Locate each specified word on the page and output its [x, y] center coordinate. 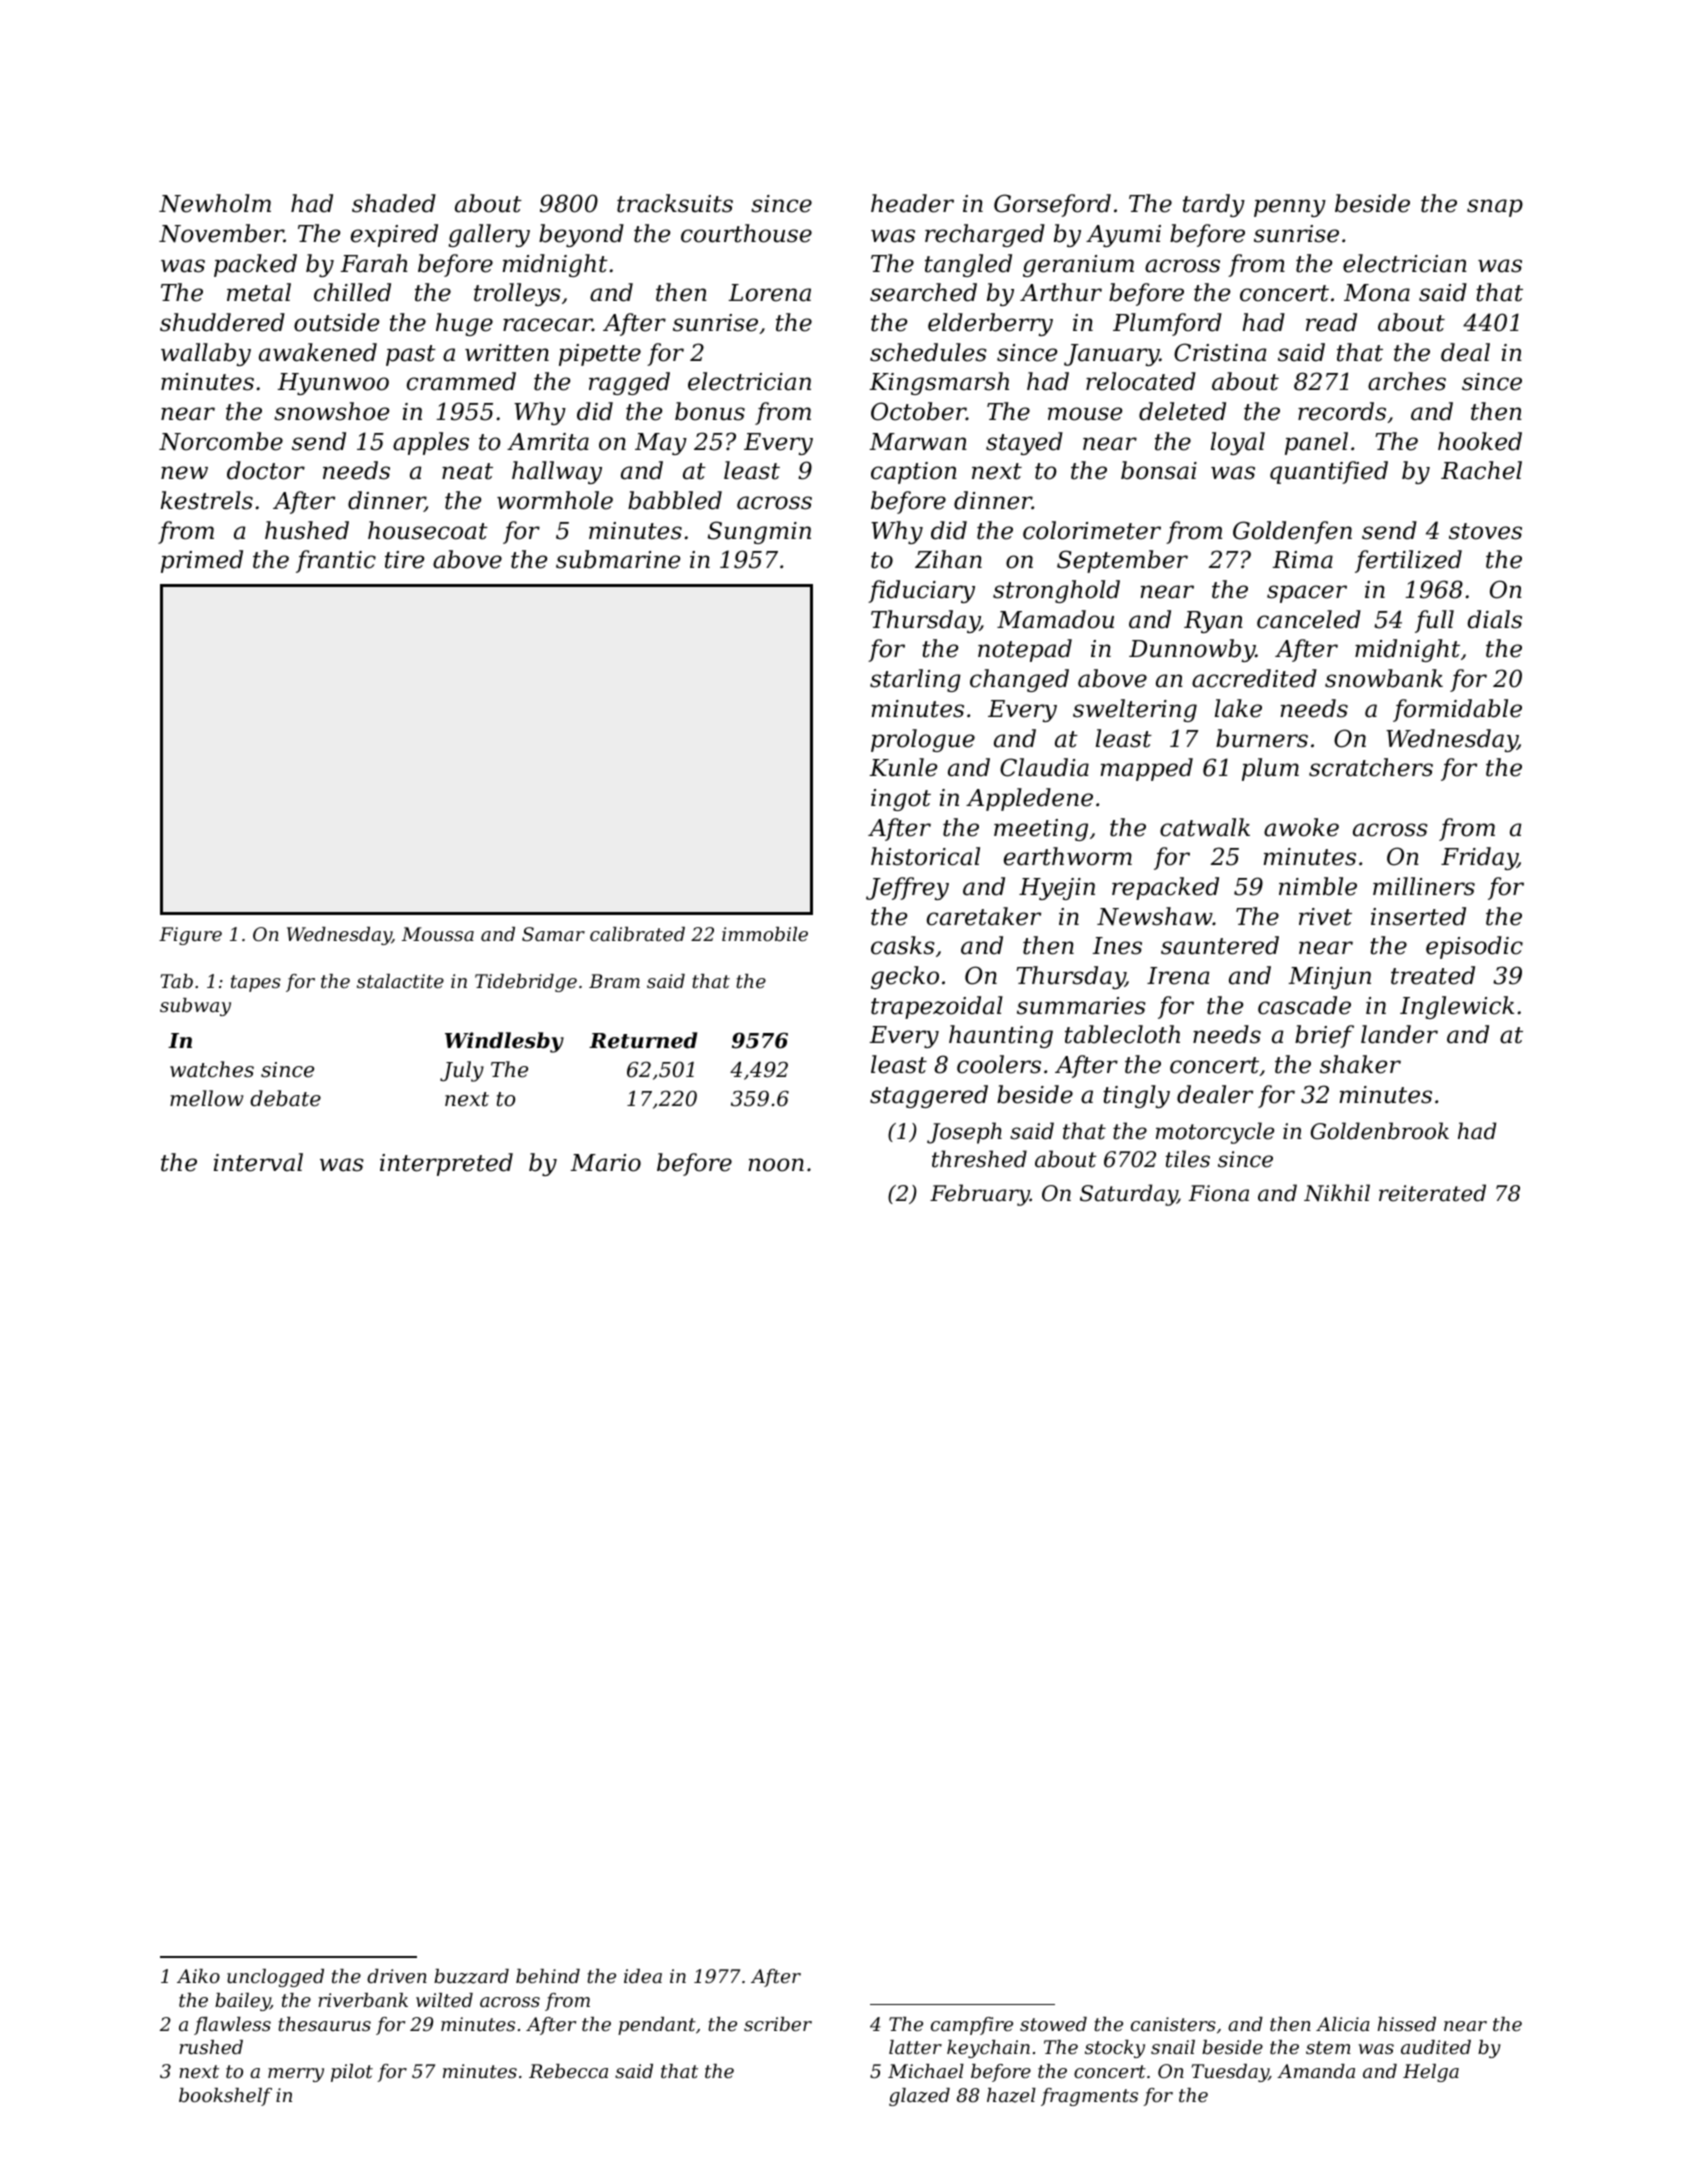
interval [258, 1162]
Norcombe [221, 441]
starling [915, 680]
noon [776, 1165]
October [918, 411]
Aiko [198, 1976]
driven [397, 1976]
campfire [972, 2026]
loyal [1238, 443]
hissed [1407, 2024]
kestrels [207, 500]
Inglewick [1457, 1007]
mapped [1147, 769]
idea [643, 1976]
